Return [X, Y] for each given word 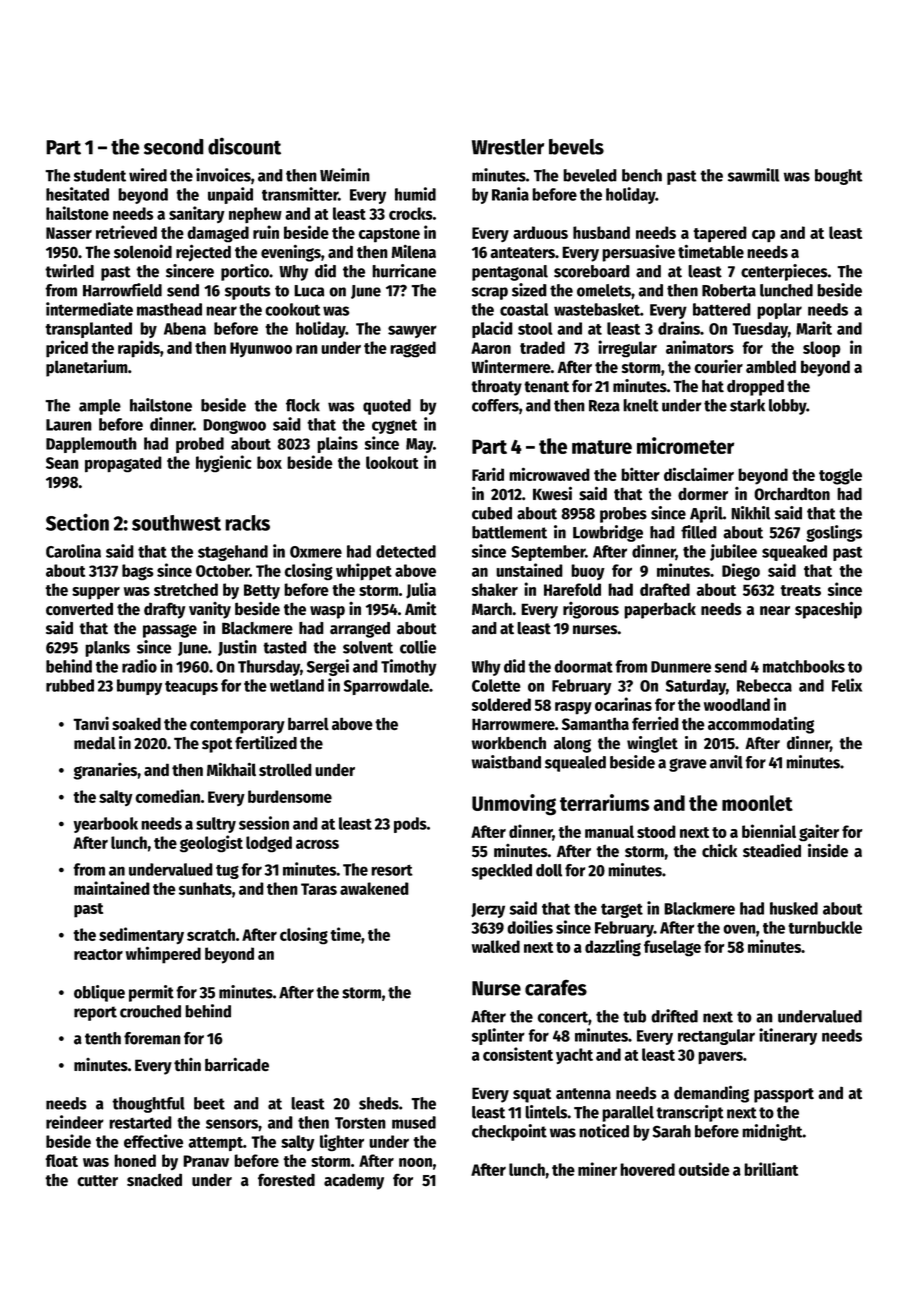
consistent [518, 1054]
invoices [223, 175]
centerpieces [784, 272]
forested [286, 1180]
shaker [495, 589]
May [419, 445]
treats [800, 590]
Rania [510, 194]
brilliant [771, 1169]
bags [138, 572]
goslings [834, 533]
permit [151, 993]
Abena [185, 328]
